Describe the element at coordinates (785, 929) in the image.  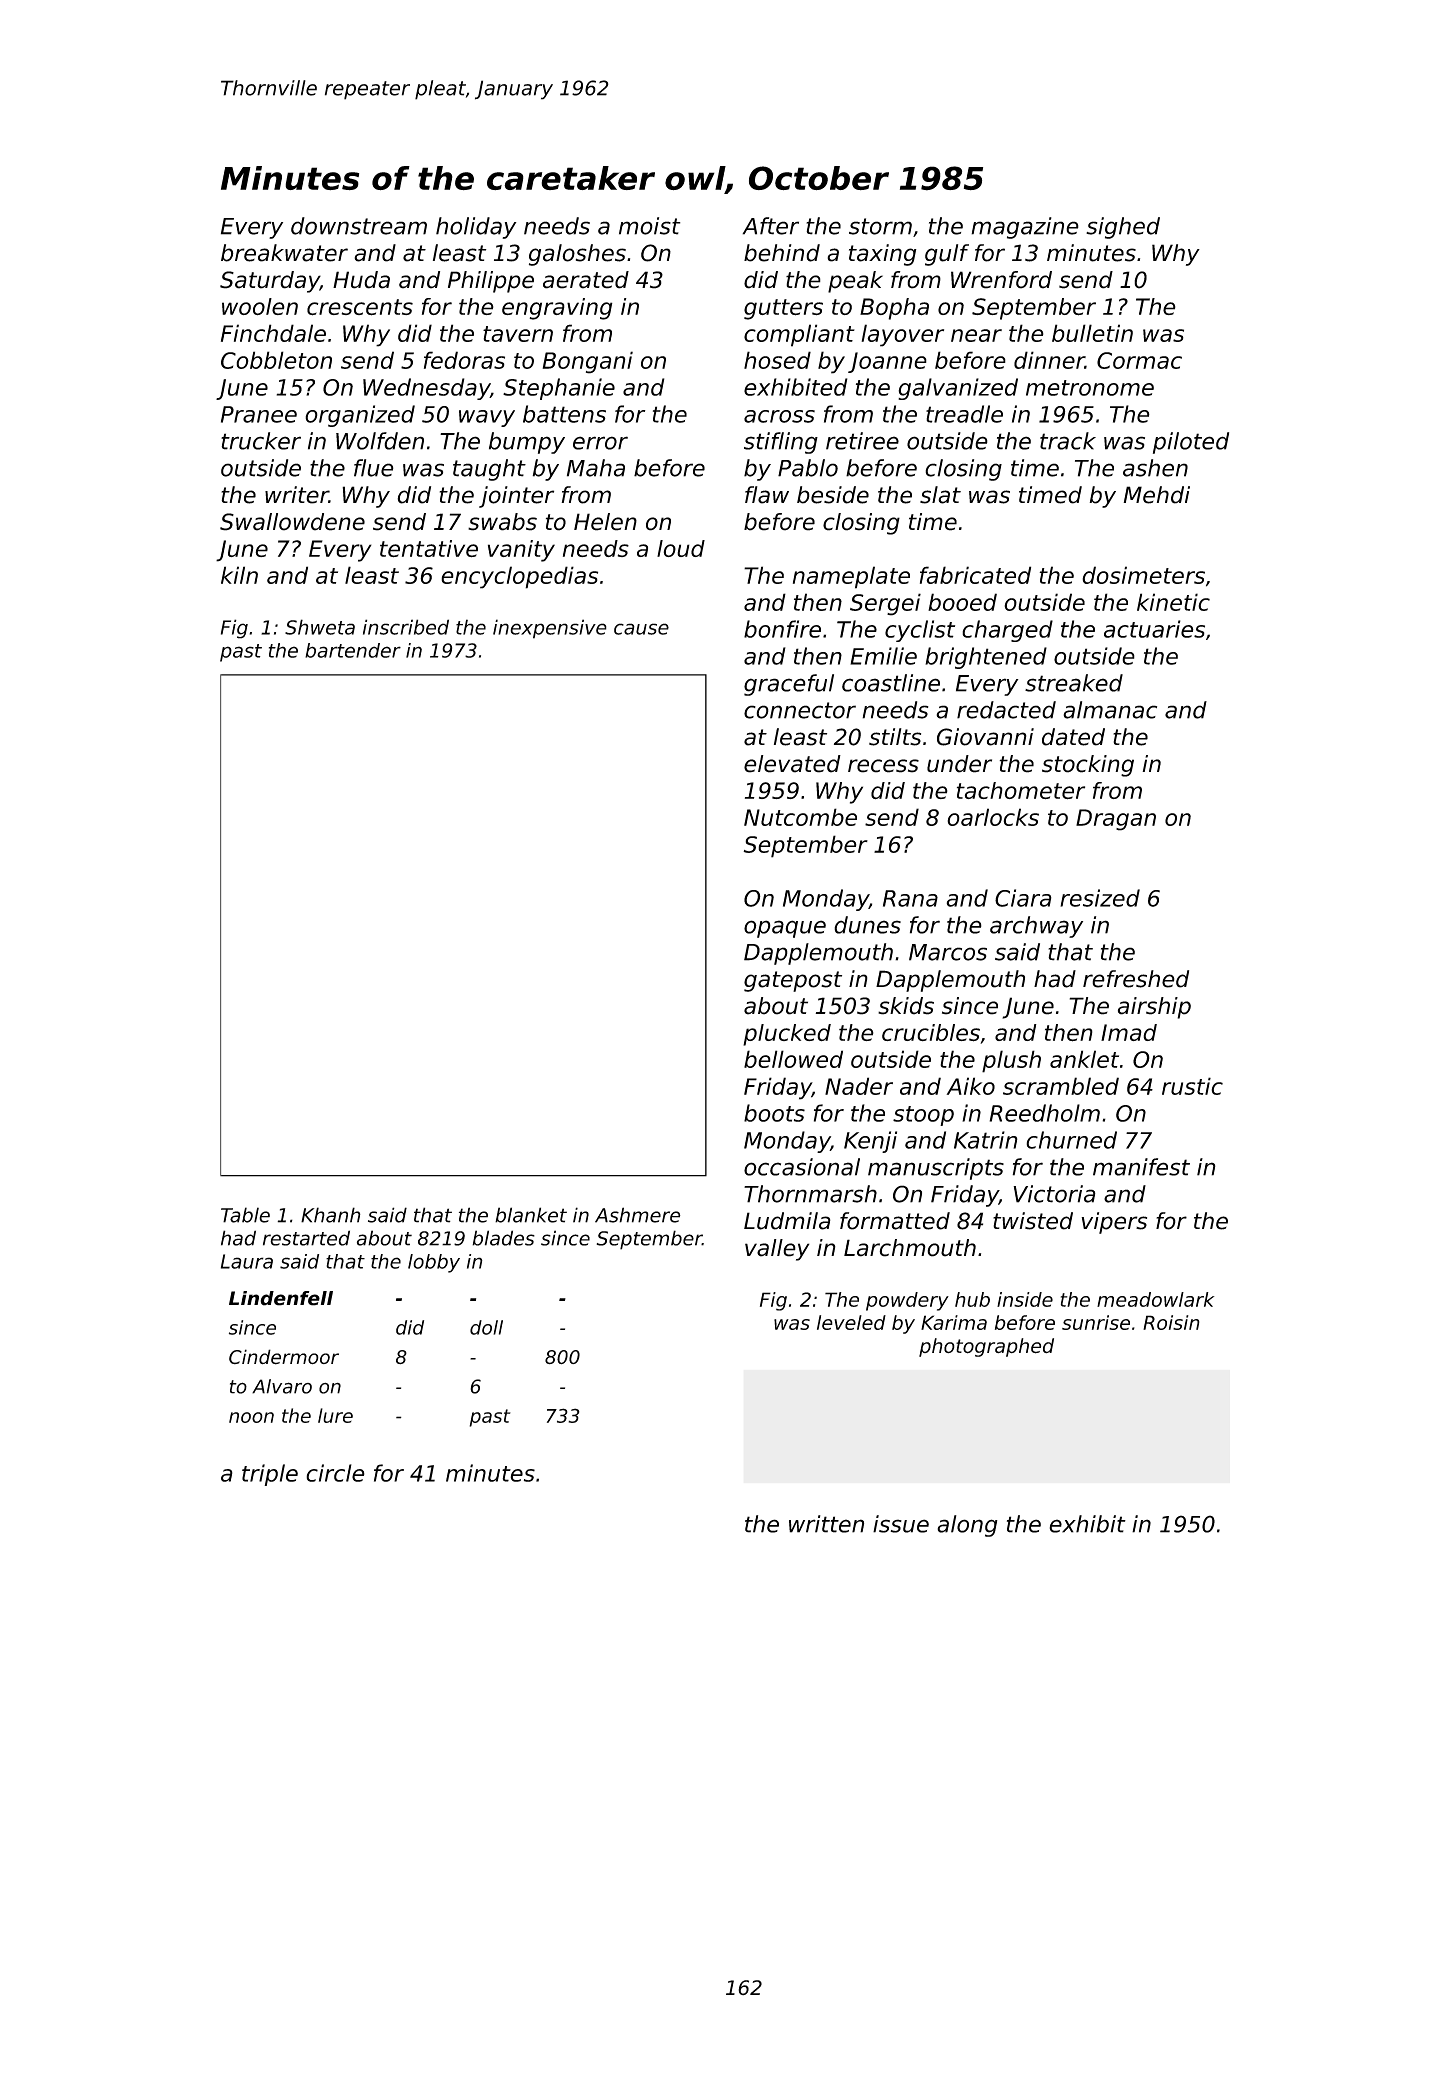
I see `opaque` at that location.
